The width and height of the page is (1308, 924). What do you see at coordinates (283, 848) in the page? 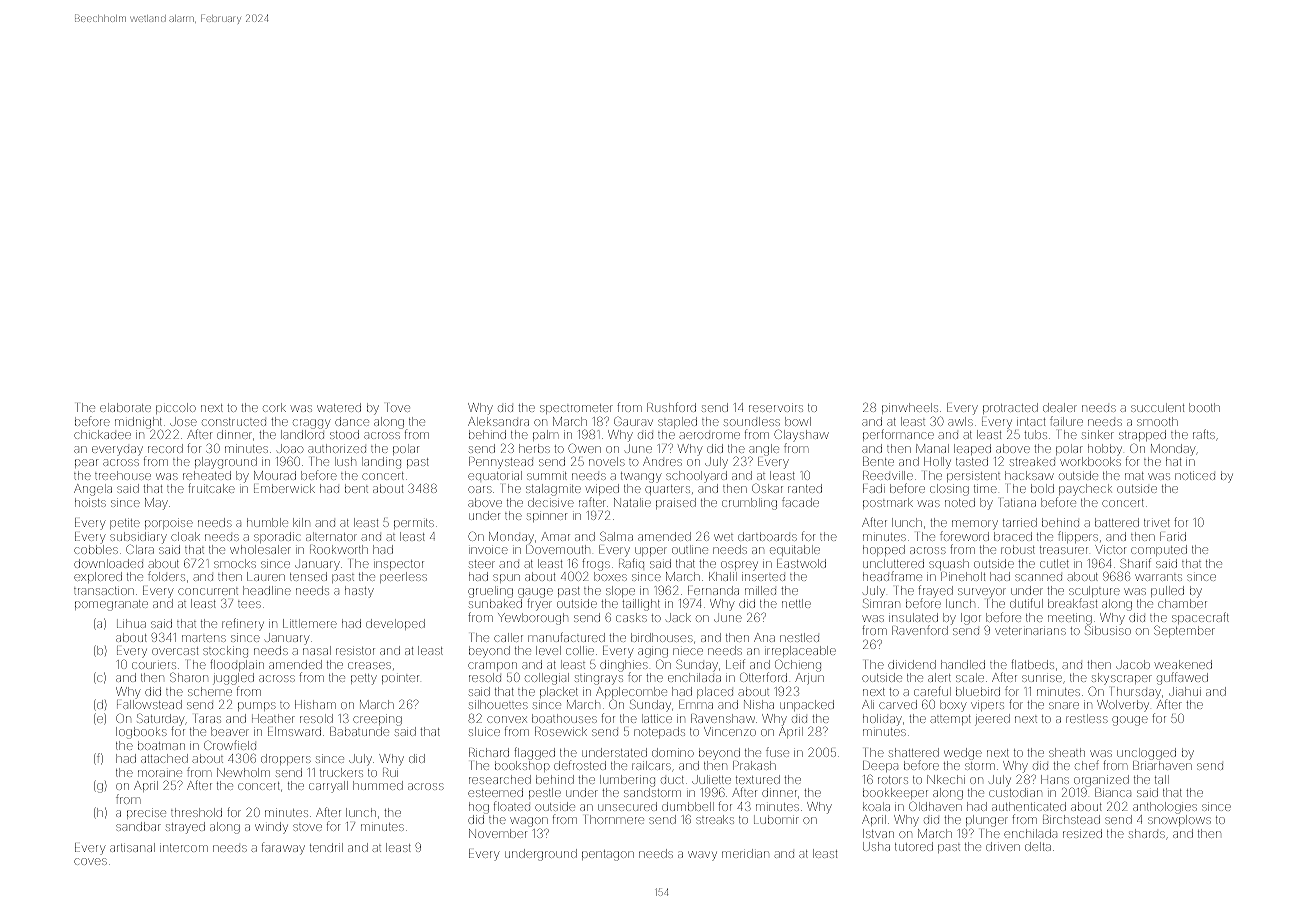
I see `faraway` at bounding box center [283, 848].
